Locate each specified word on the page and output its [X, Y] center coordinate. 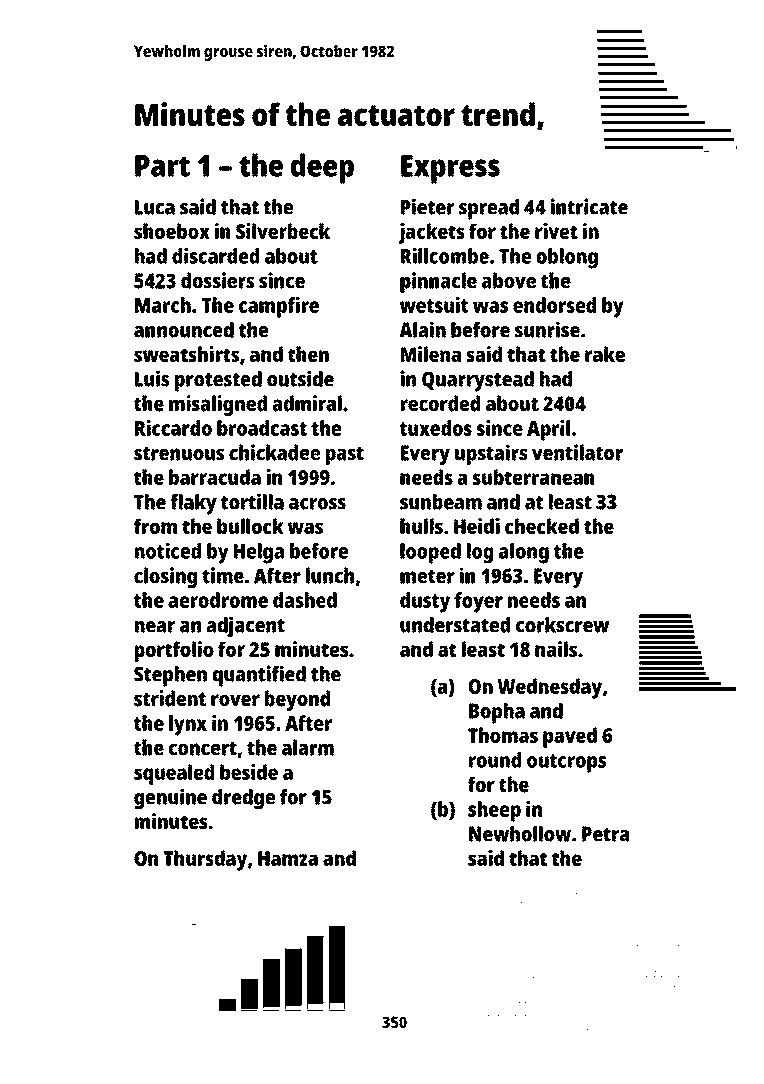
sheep [494, 811]
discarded [215, 255]
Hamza [288, 858]
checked [542, 526]
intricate [589, 206]
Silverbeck [283, 231]
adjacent [245, 627]
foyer [478, 602]
